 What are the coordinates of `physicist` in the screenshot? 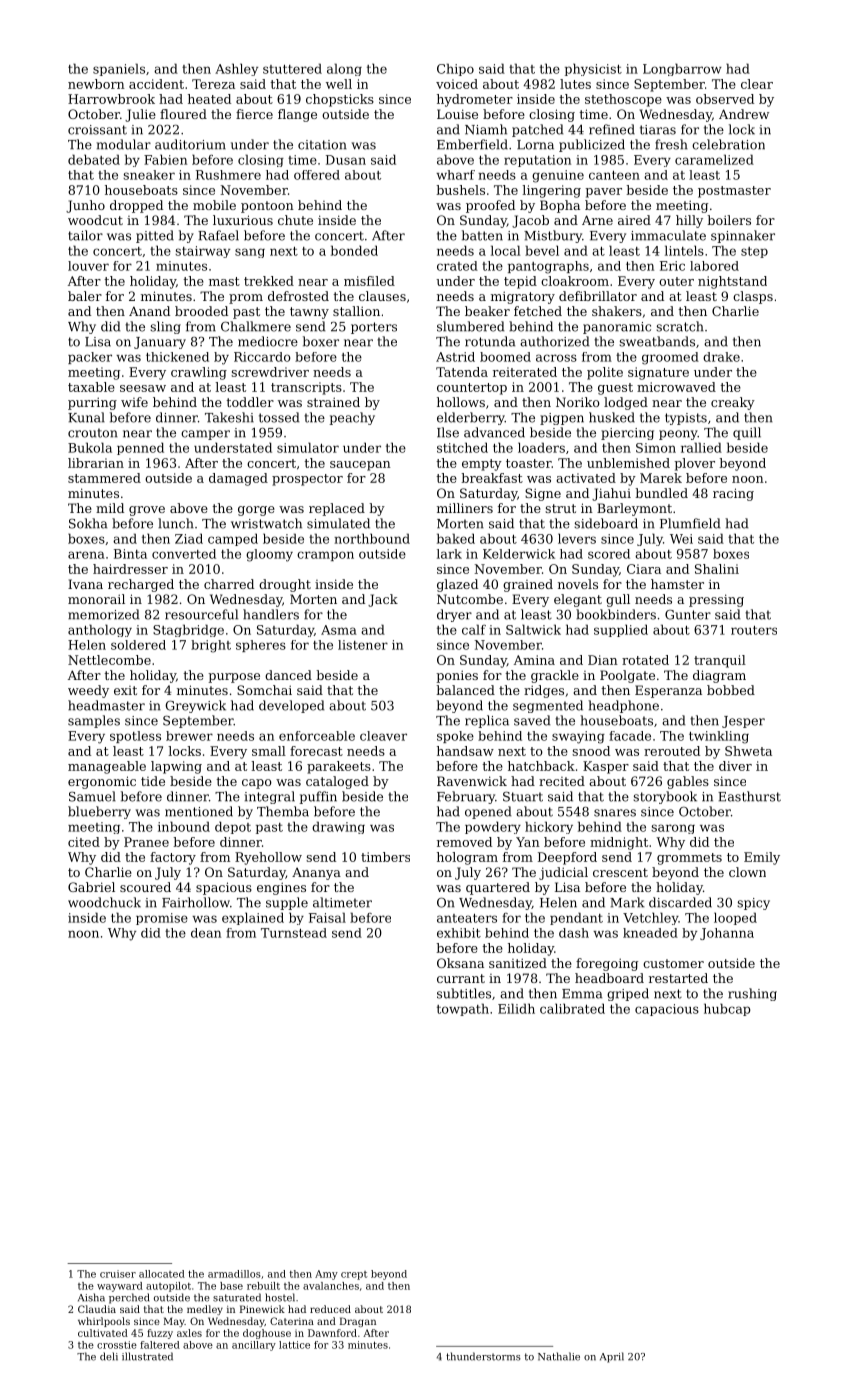 It's located at (593, 69).
